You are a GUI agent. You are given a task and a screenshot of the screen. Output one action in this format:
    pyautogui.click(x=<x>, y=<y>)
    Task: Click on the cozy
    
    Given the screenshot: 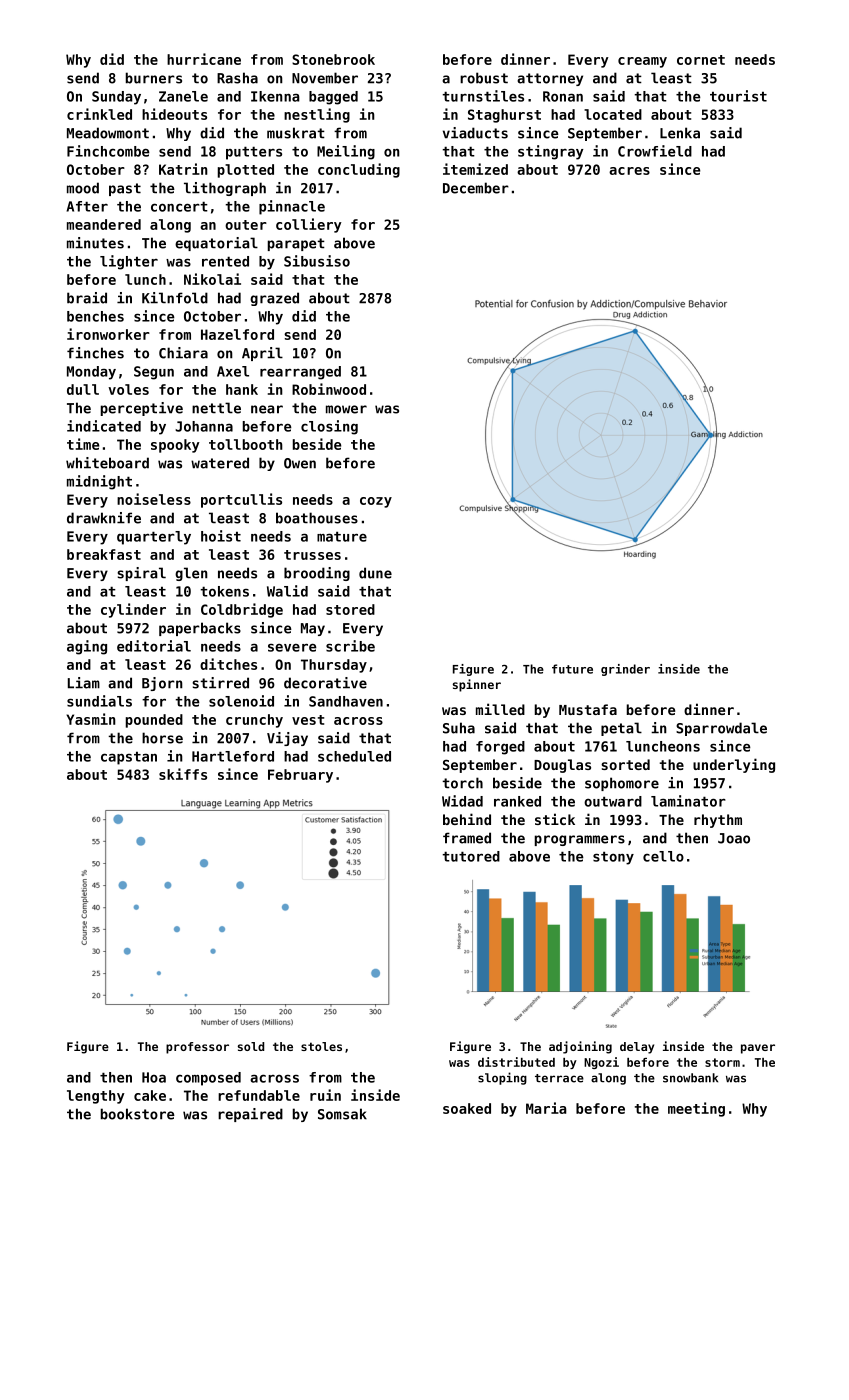 What is the action you would take?
    pyautogui.click(x=376, y=502)
